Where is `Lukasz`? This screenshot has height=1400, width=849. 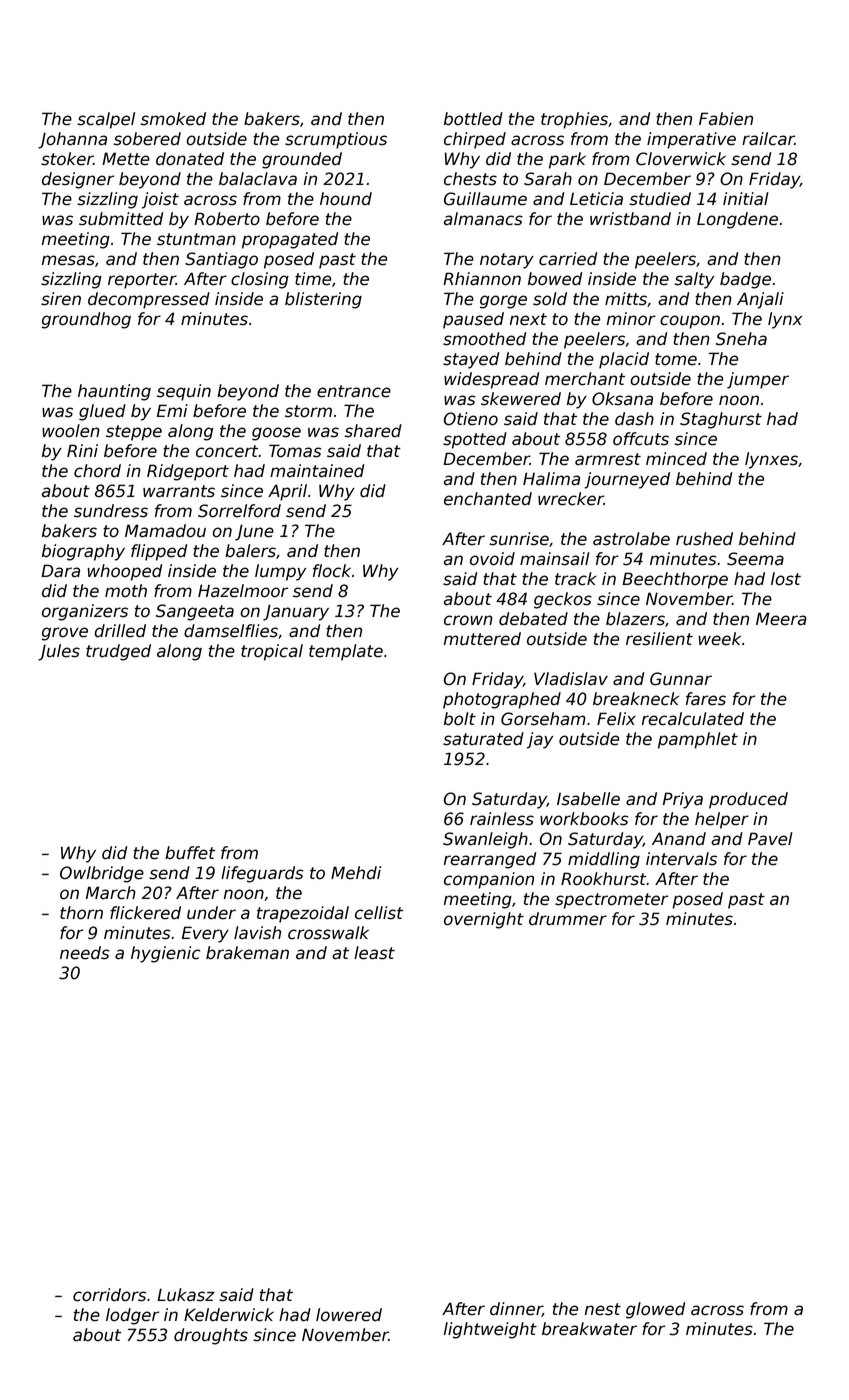
Lukasz is located at coordinates (186, 1295).
